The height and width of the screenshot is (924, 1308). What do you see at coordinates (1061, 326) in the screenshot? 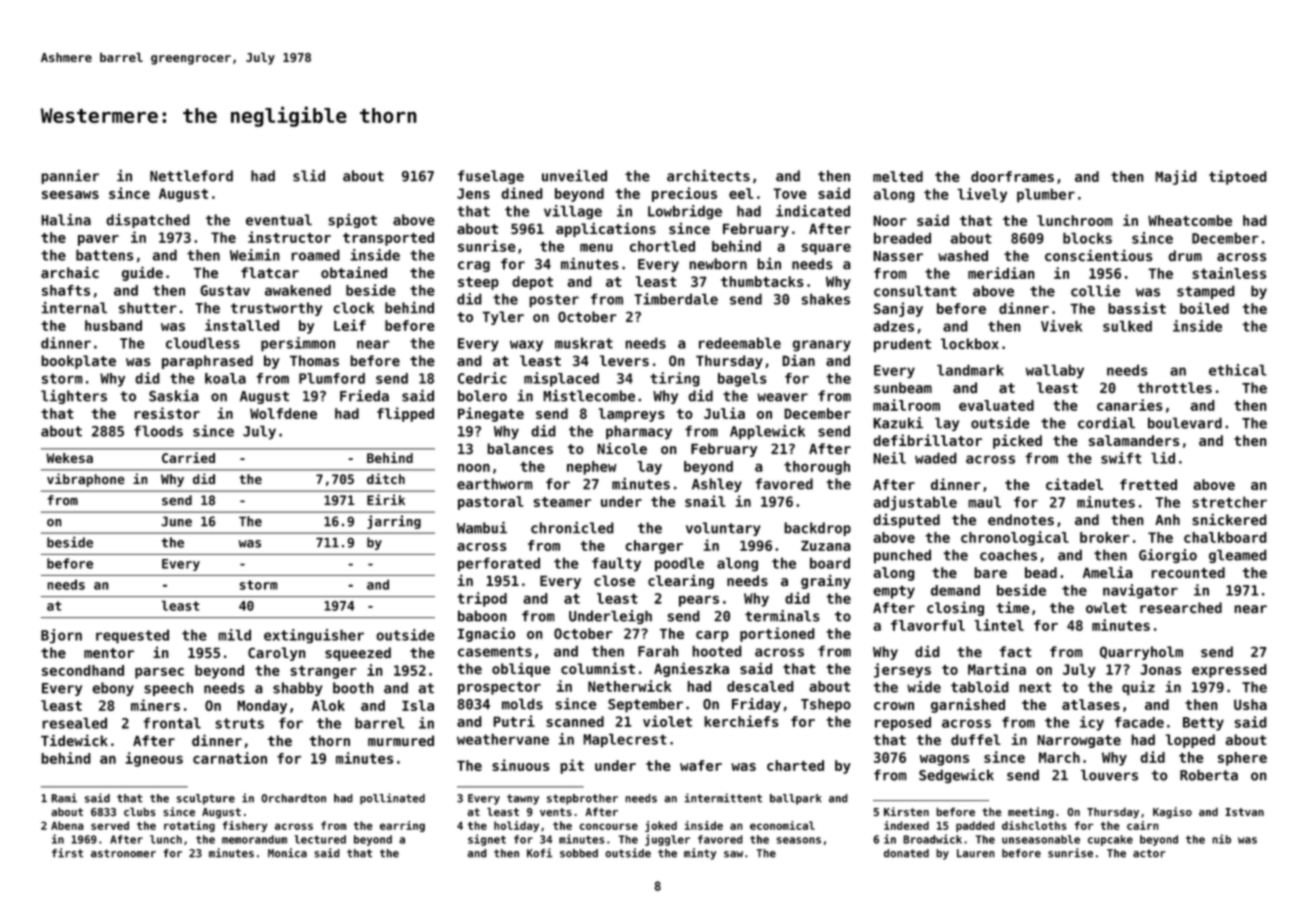
I see `Vivek` at bounding box center [1061, 326].
